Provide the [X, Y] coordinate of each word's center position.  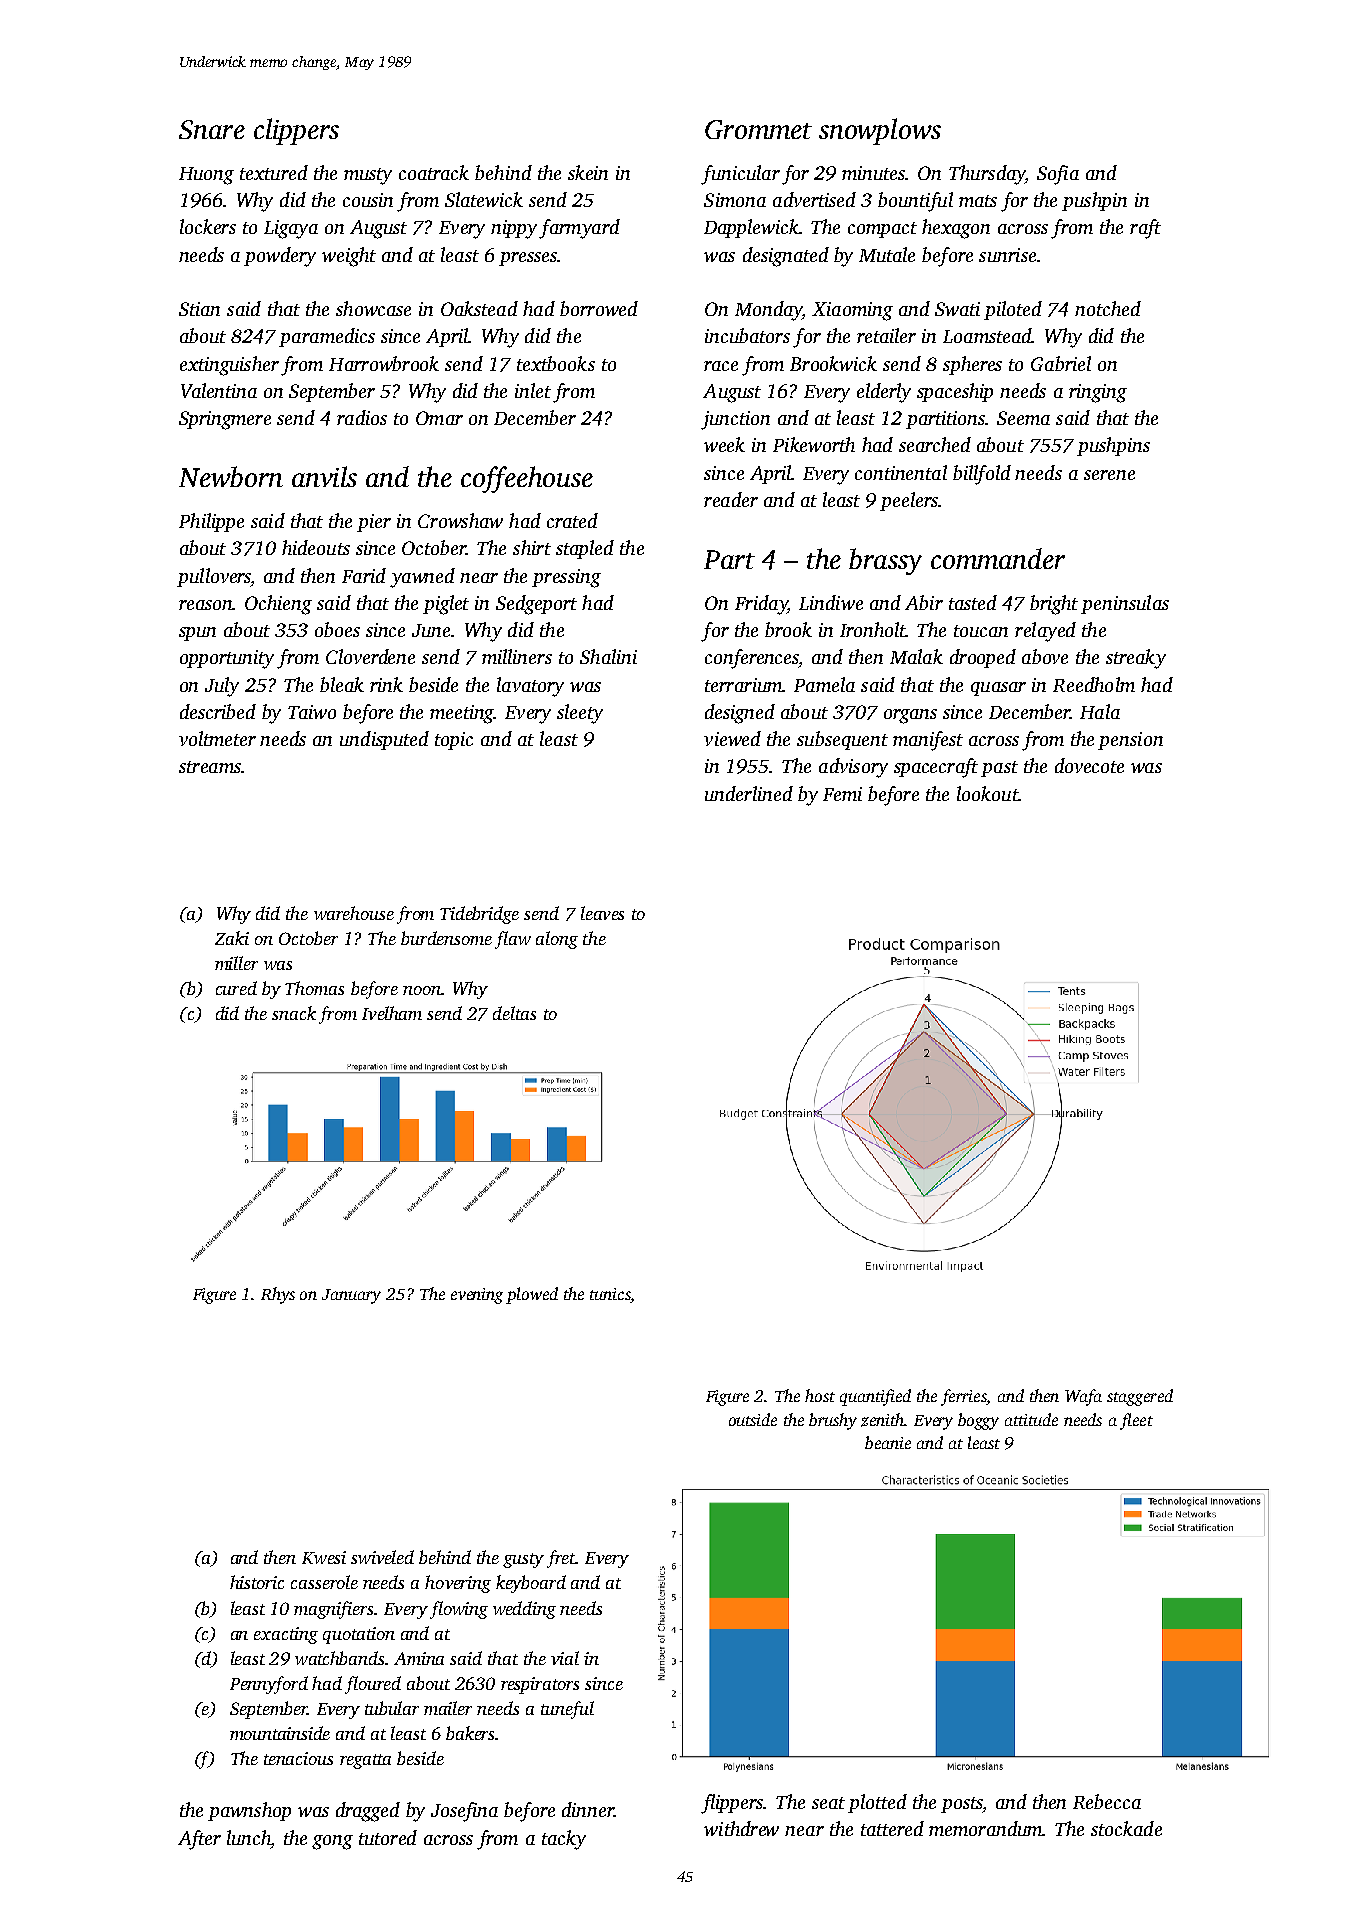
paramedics [327, 337]
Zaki [232, 938]
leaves [602, 913]
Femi [842, 794]
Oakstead [479, 308]
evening [477, 1296]
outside [753, 1419]
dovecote [1089, 765]
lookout [987, 793]
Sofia [1058, 175]
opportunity [227, 659]
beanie [888, 1442]
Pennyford [269, 1685]
